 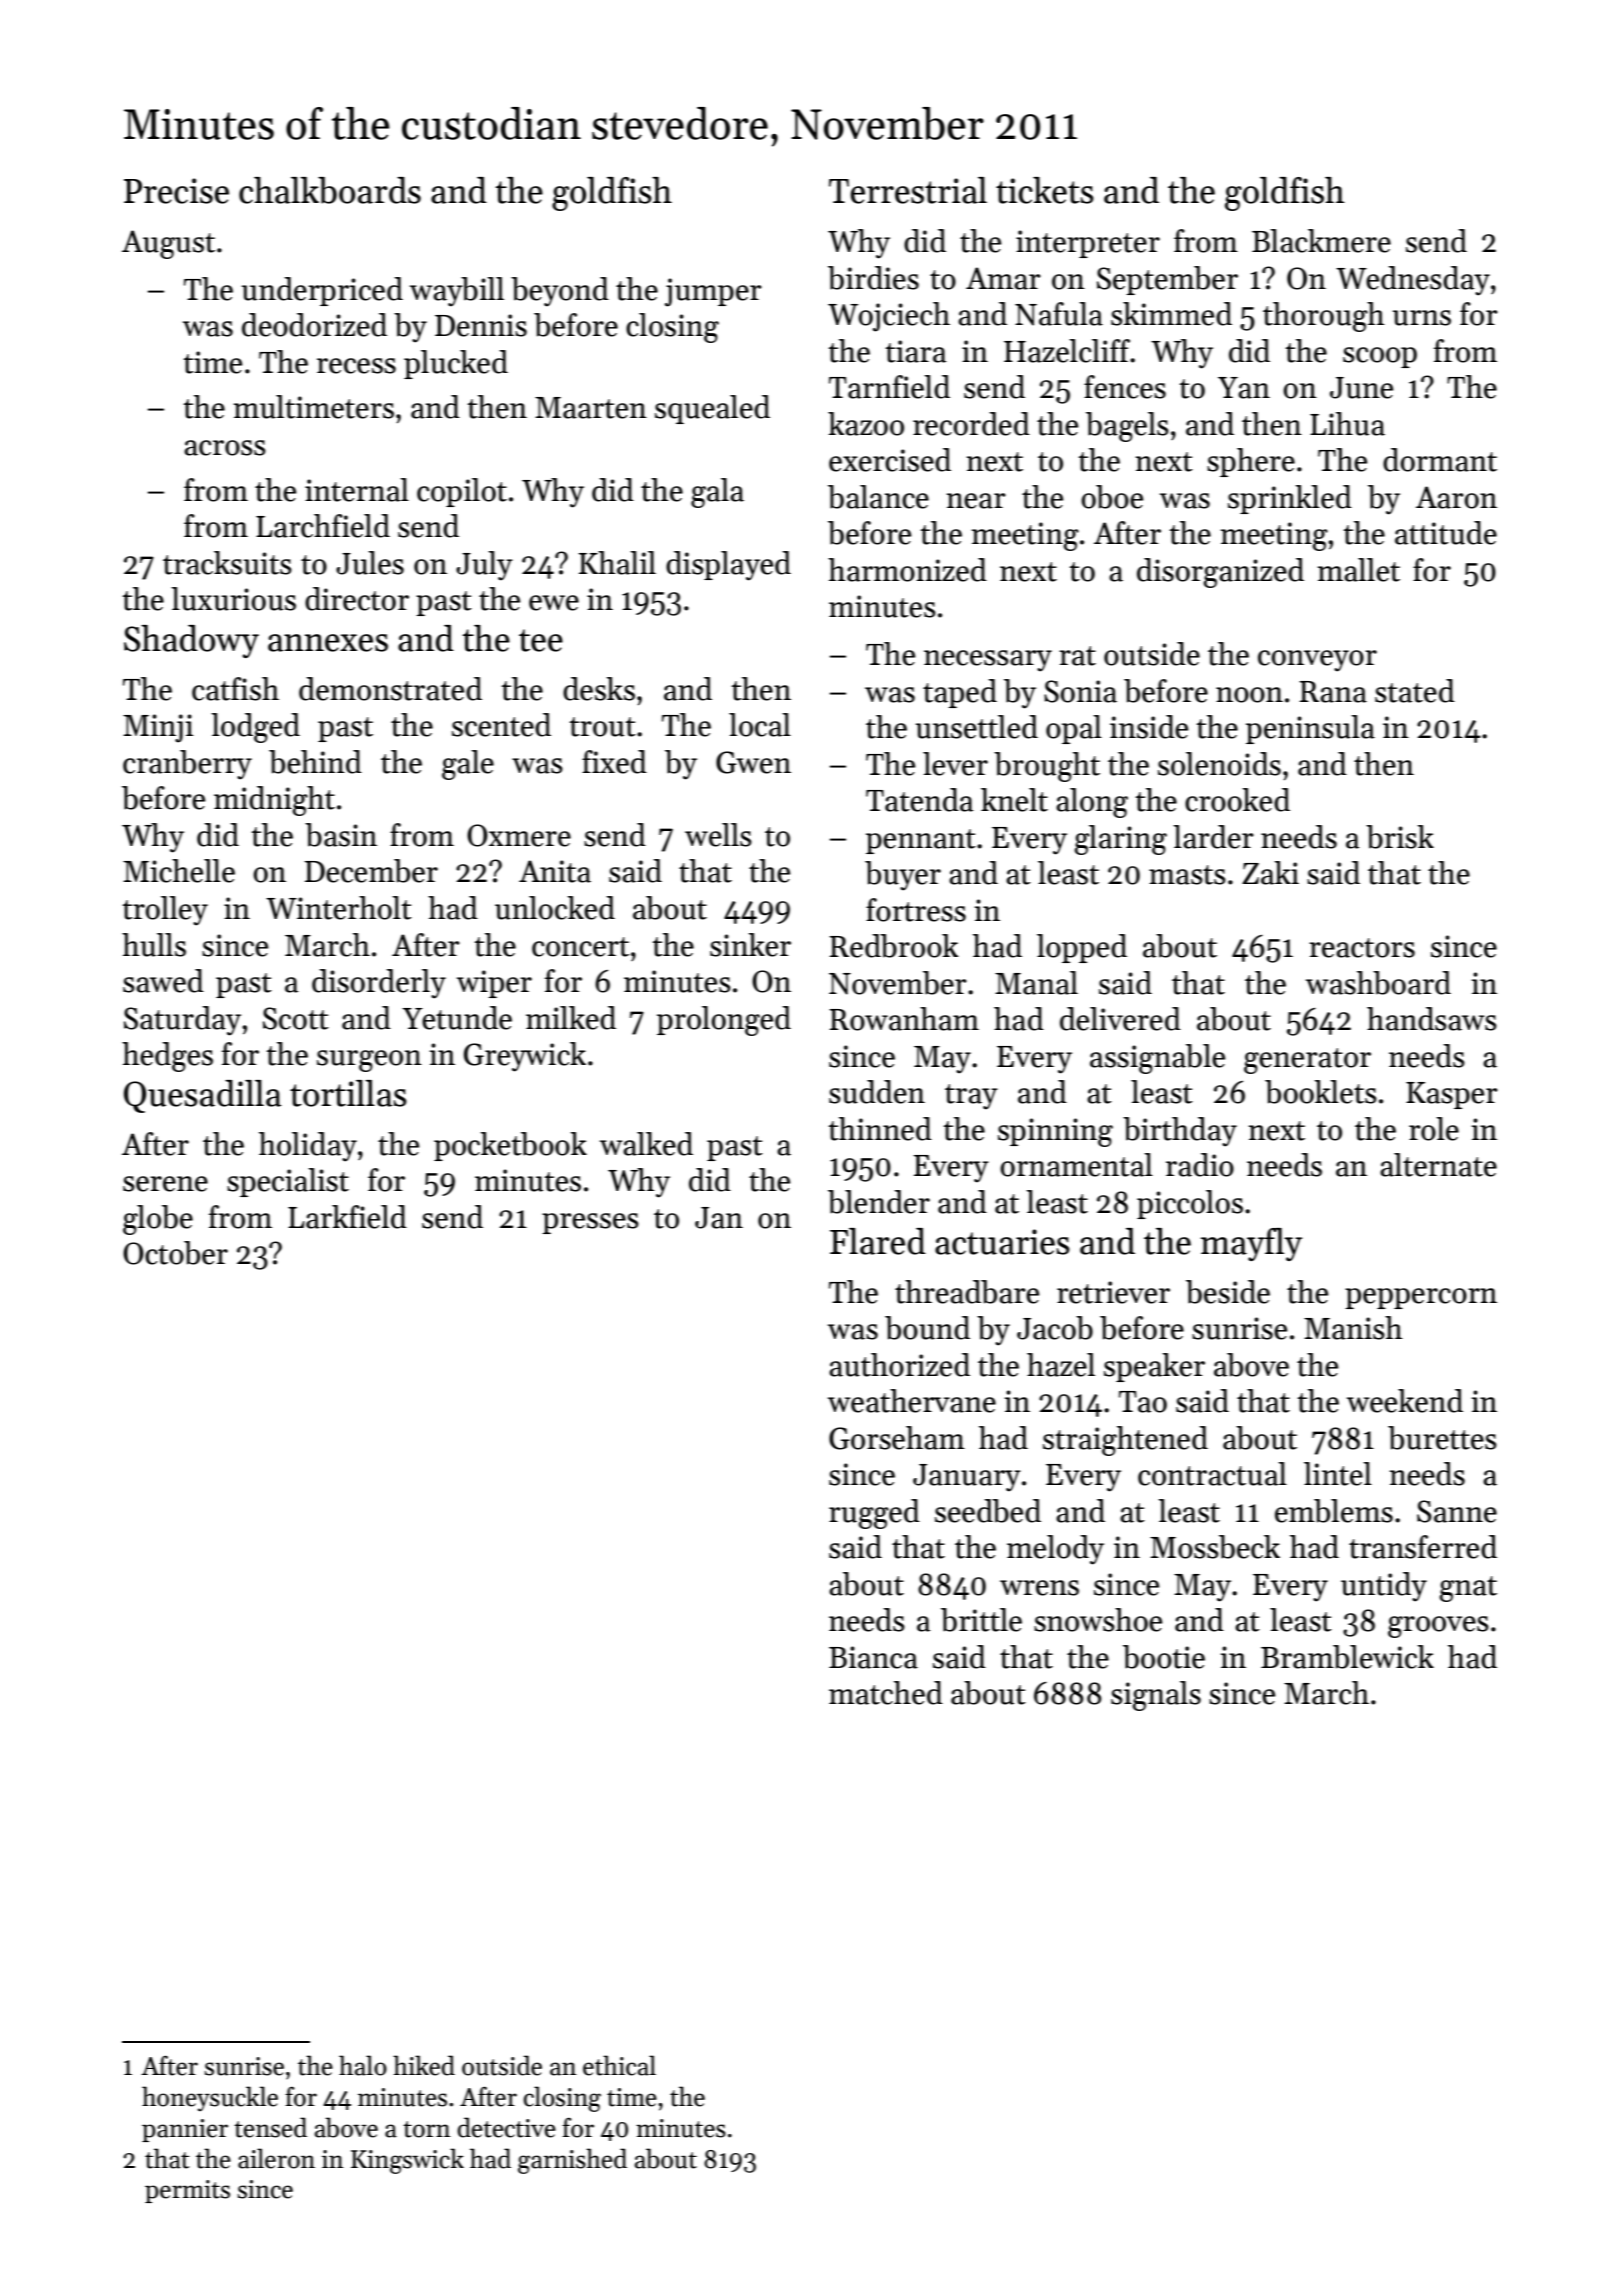 What do you see at coordinates (175, 1253) in the image?
I see `October` at bounding box center [175, 1253].
